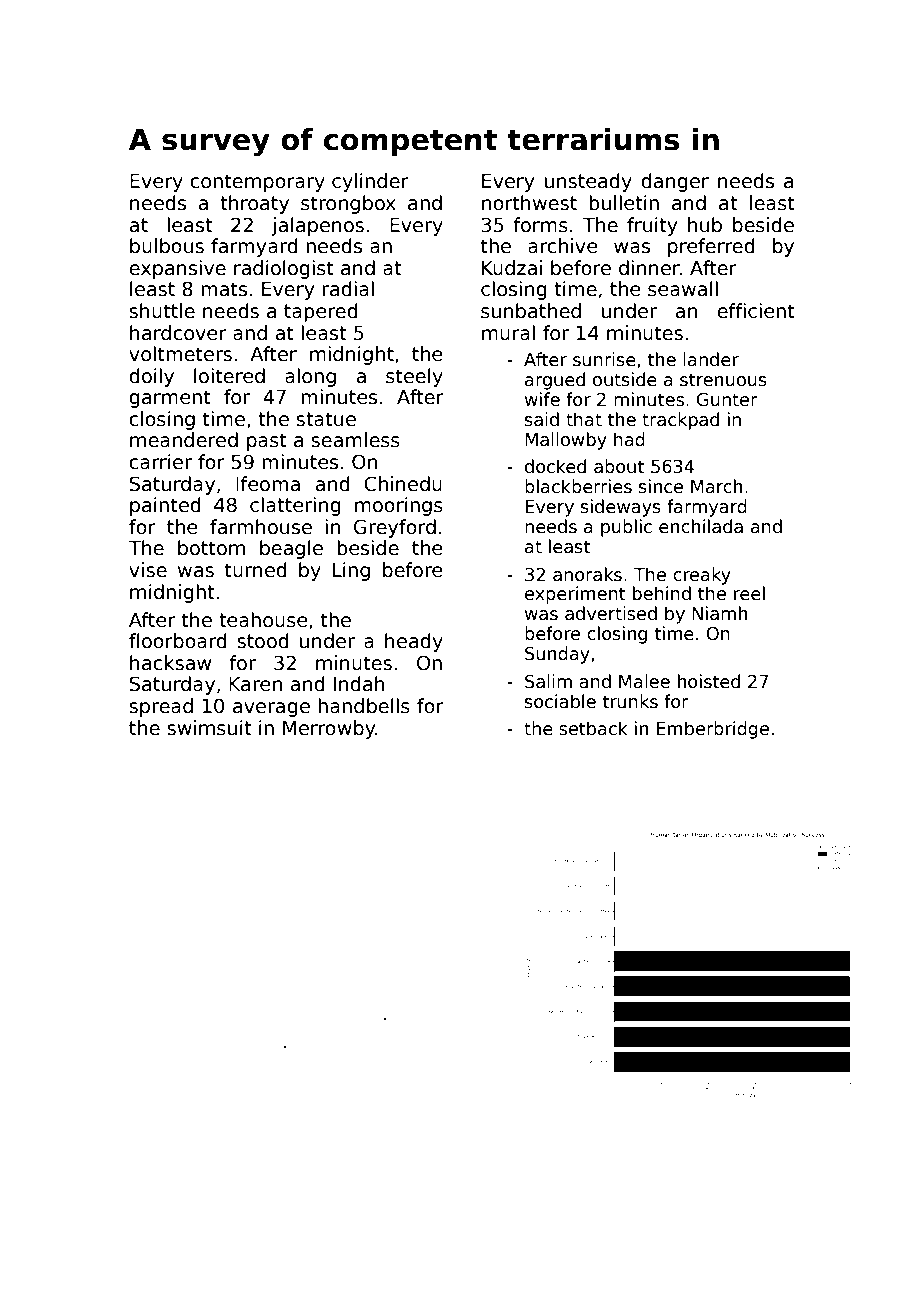 The image size is (924, 1311). What do you see at coordinates (414, 377) in the document?
I see `steely` at bounding box center [414, 377].
